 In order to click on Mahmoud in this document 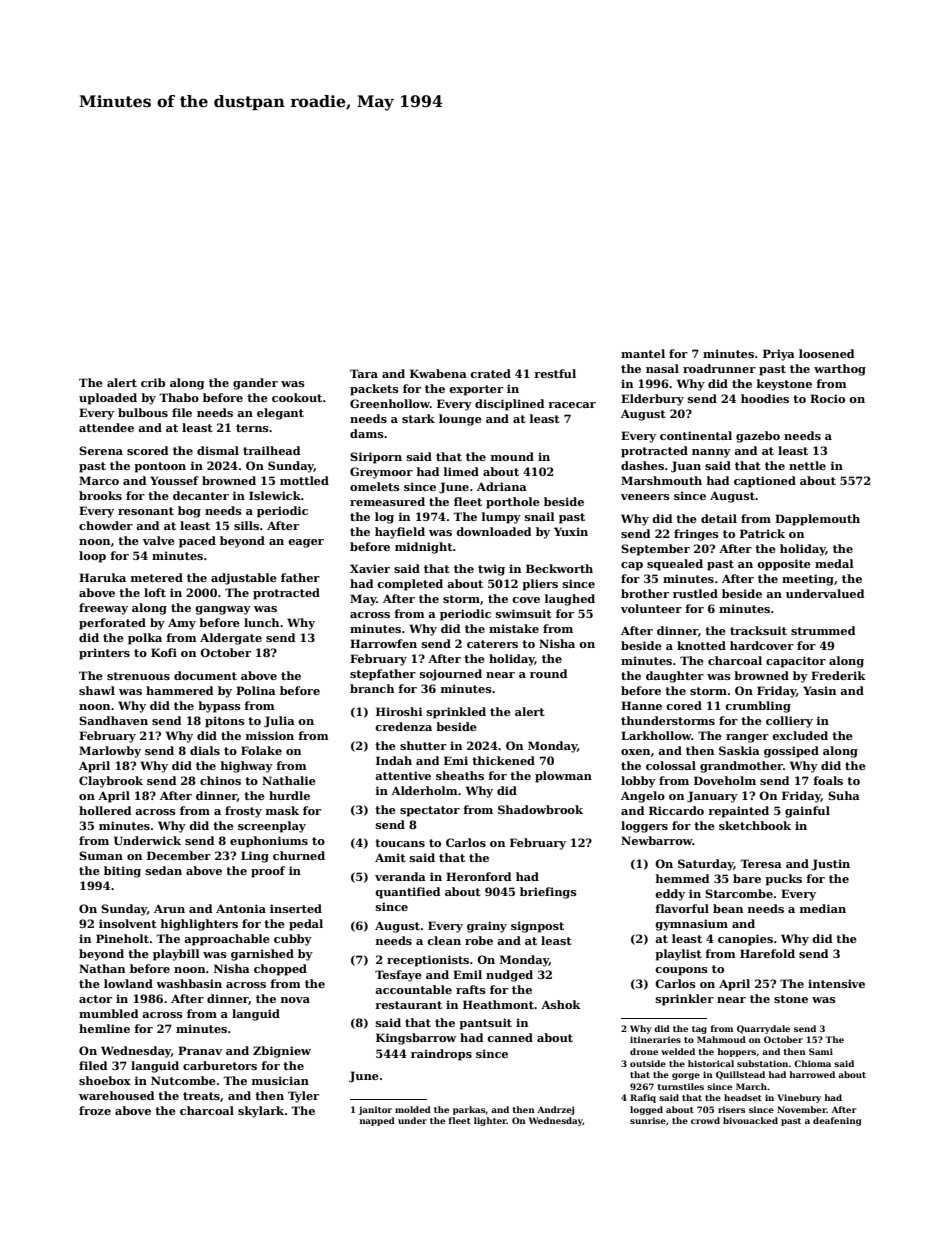, I will do `click(721, 1039)`.
